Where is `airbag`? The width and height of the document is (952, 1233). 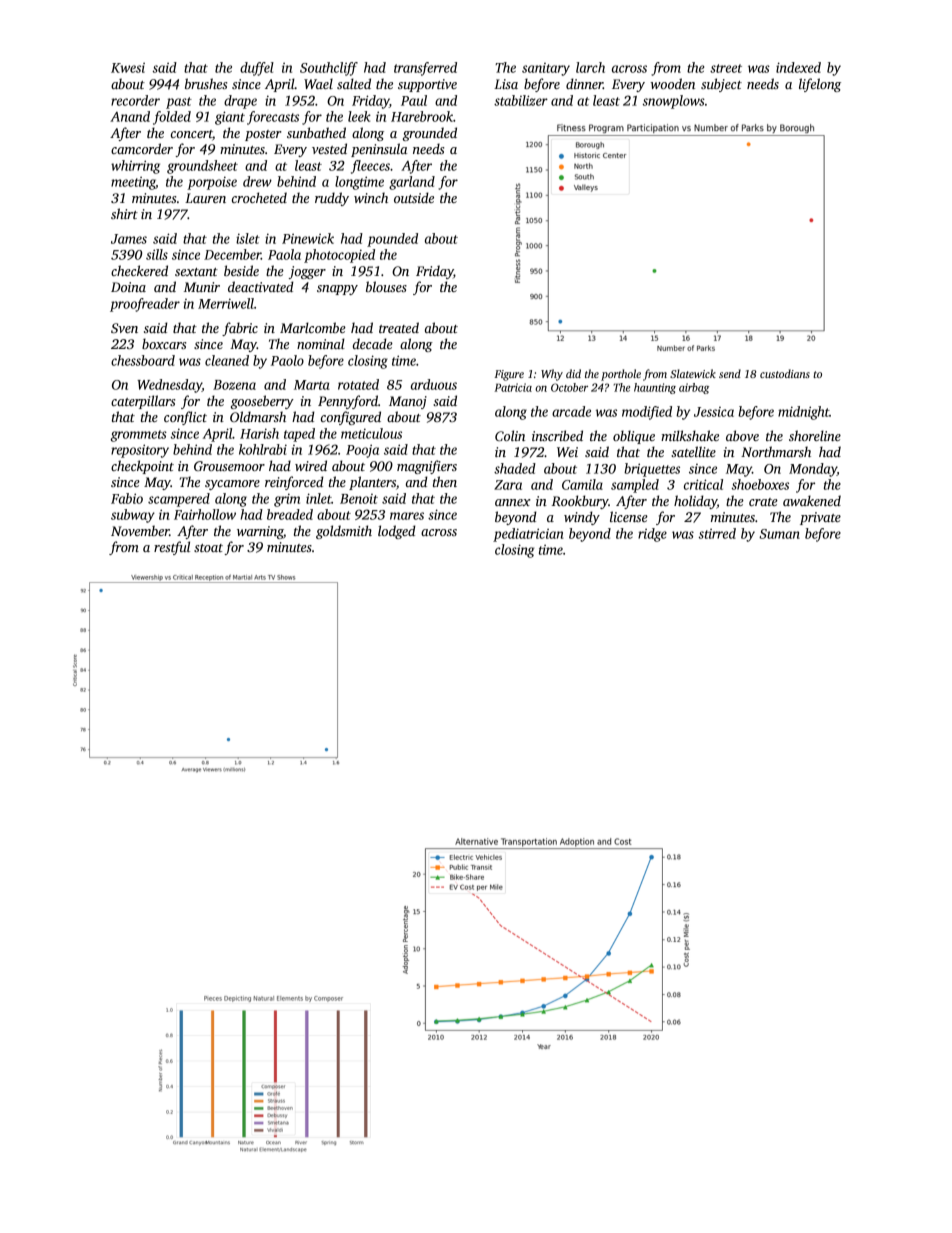 airbag is located at coordinates (694, 388).
